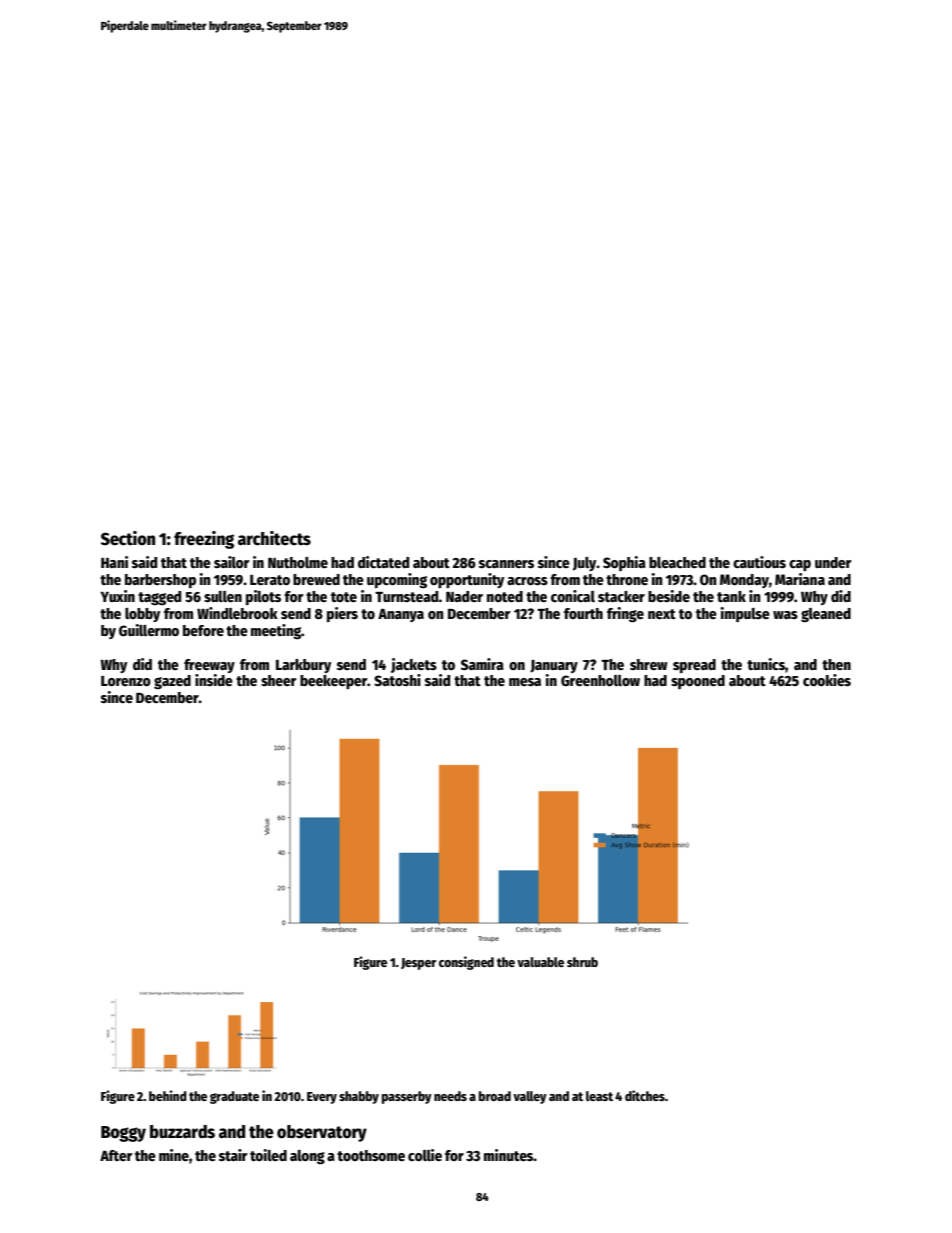  What do you see at coordinates (540, 962) in the screenshot?
I see `valuable` at bounding box center [540, 962].
